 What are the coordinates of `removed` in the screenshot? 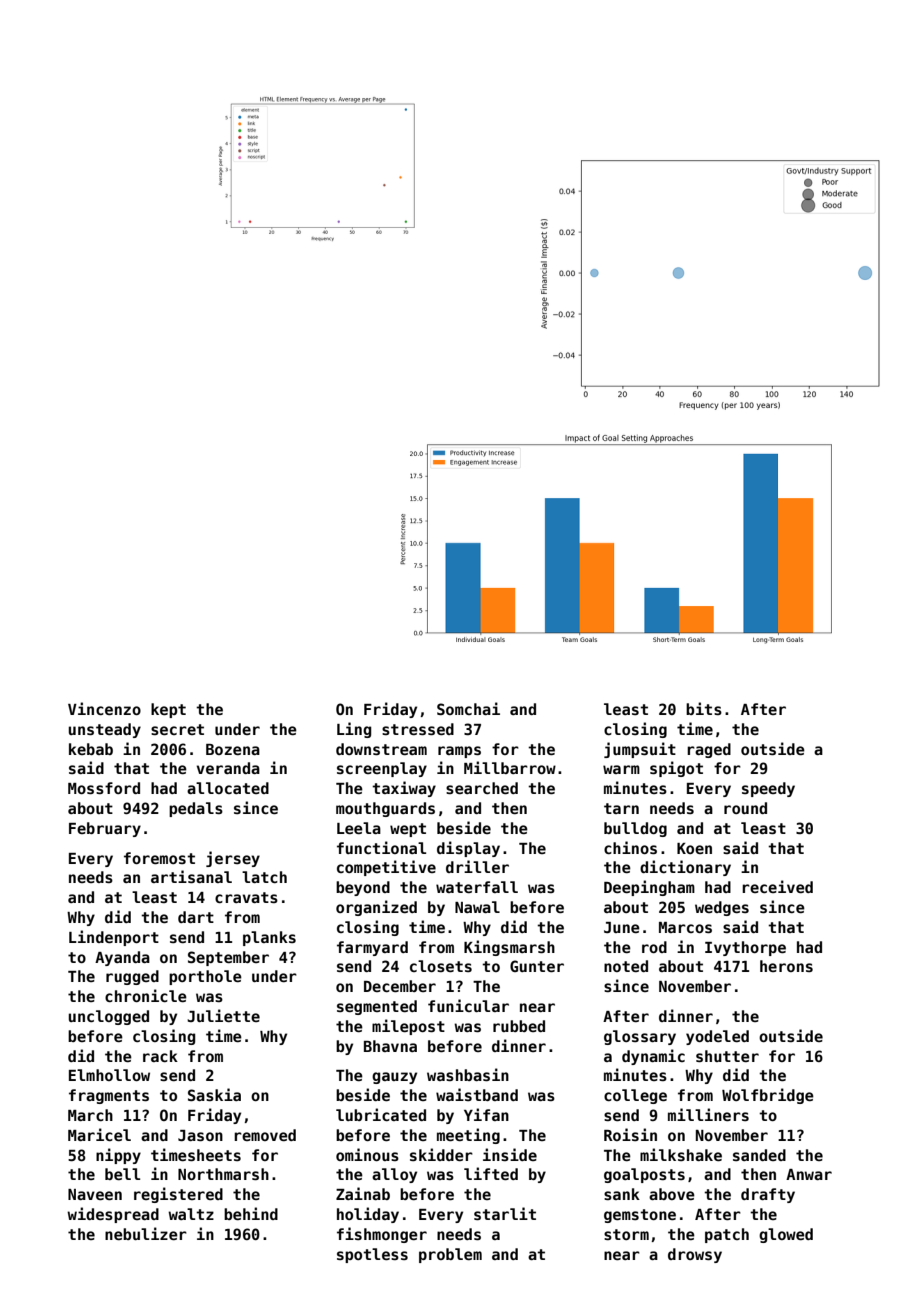 It's located at (265, 1135).
